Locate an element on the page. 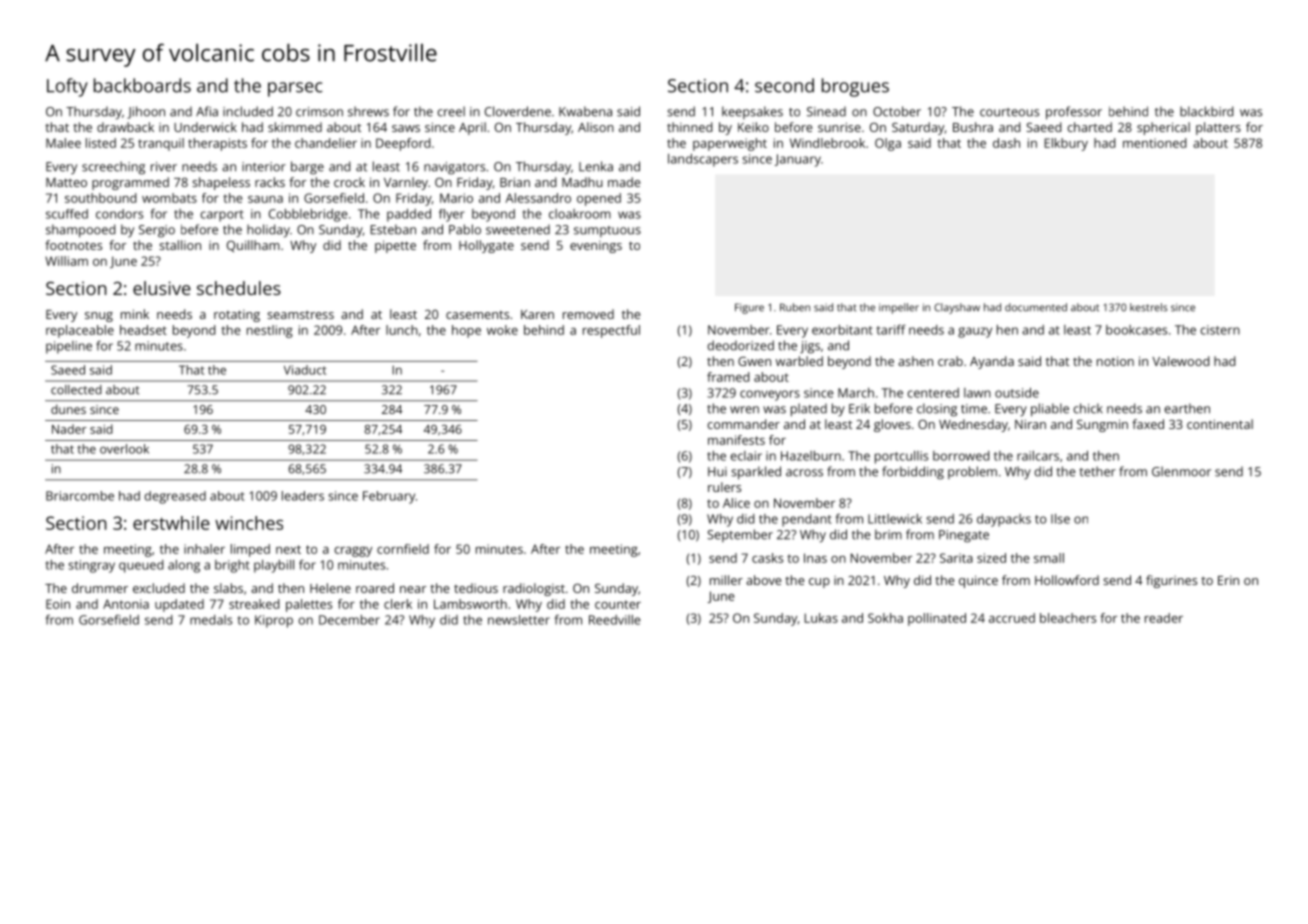 This image has height=924, width=1308. quince is located at coordinates (978, 581).
